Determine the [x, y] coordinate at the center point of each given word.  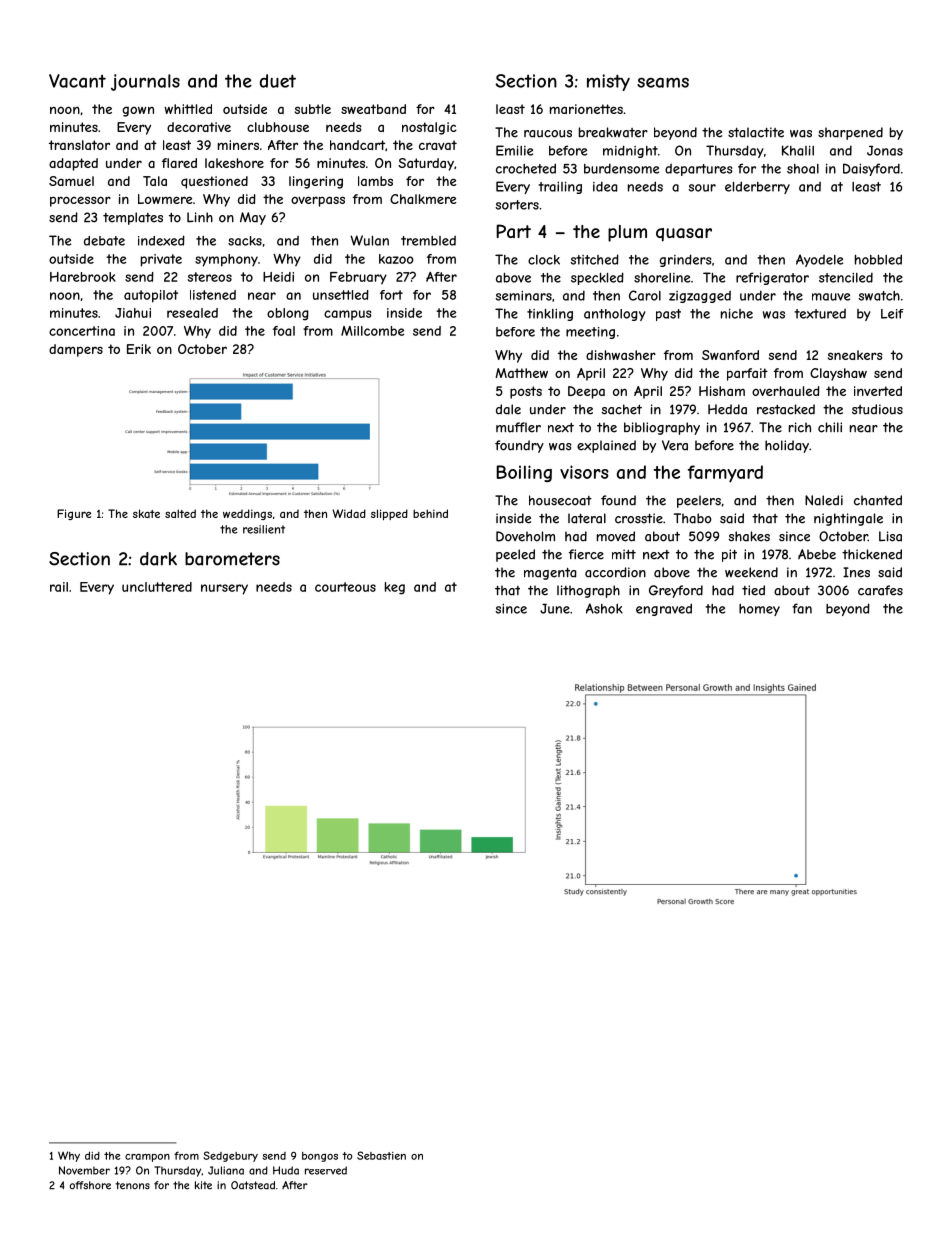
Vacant [77, 81]
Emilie [514, 150]
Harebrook [83, 277]
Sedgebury [230, 1156]
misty [608, 82]
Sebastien [381, 1155]
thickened [872, 554]
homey [759, 610]
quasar [684, 235]
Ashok [604, 608]
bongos [320, 1157]
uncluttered [157, 587]
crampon [147, 1158]
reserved [326, 1170]
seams [663, 83]
